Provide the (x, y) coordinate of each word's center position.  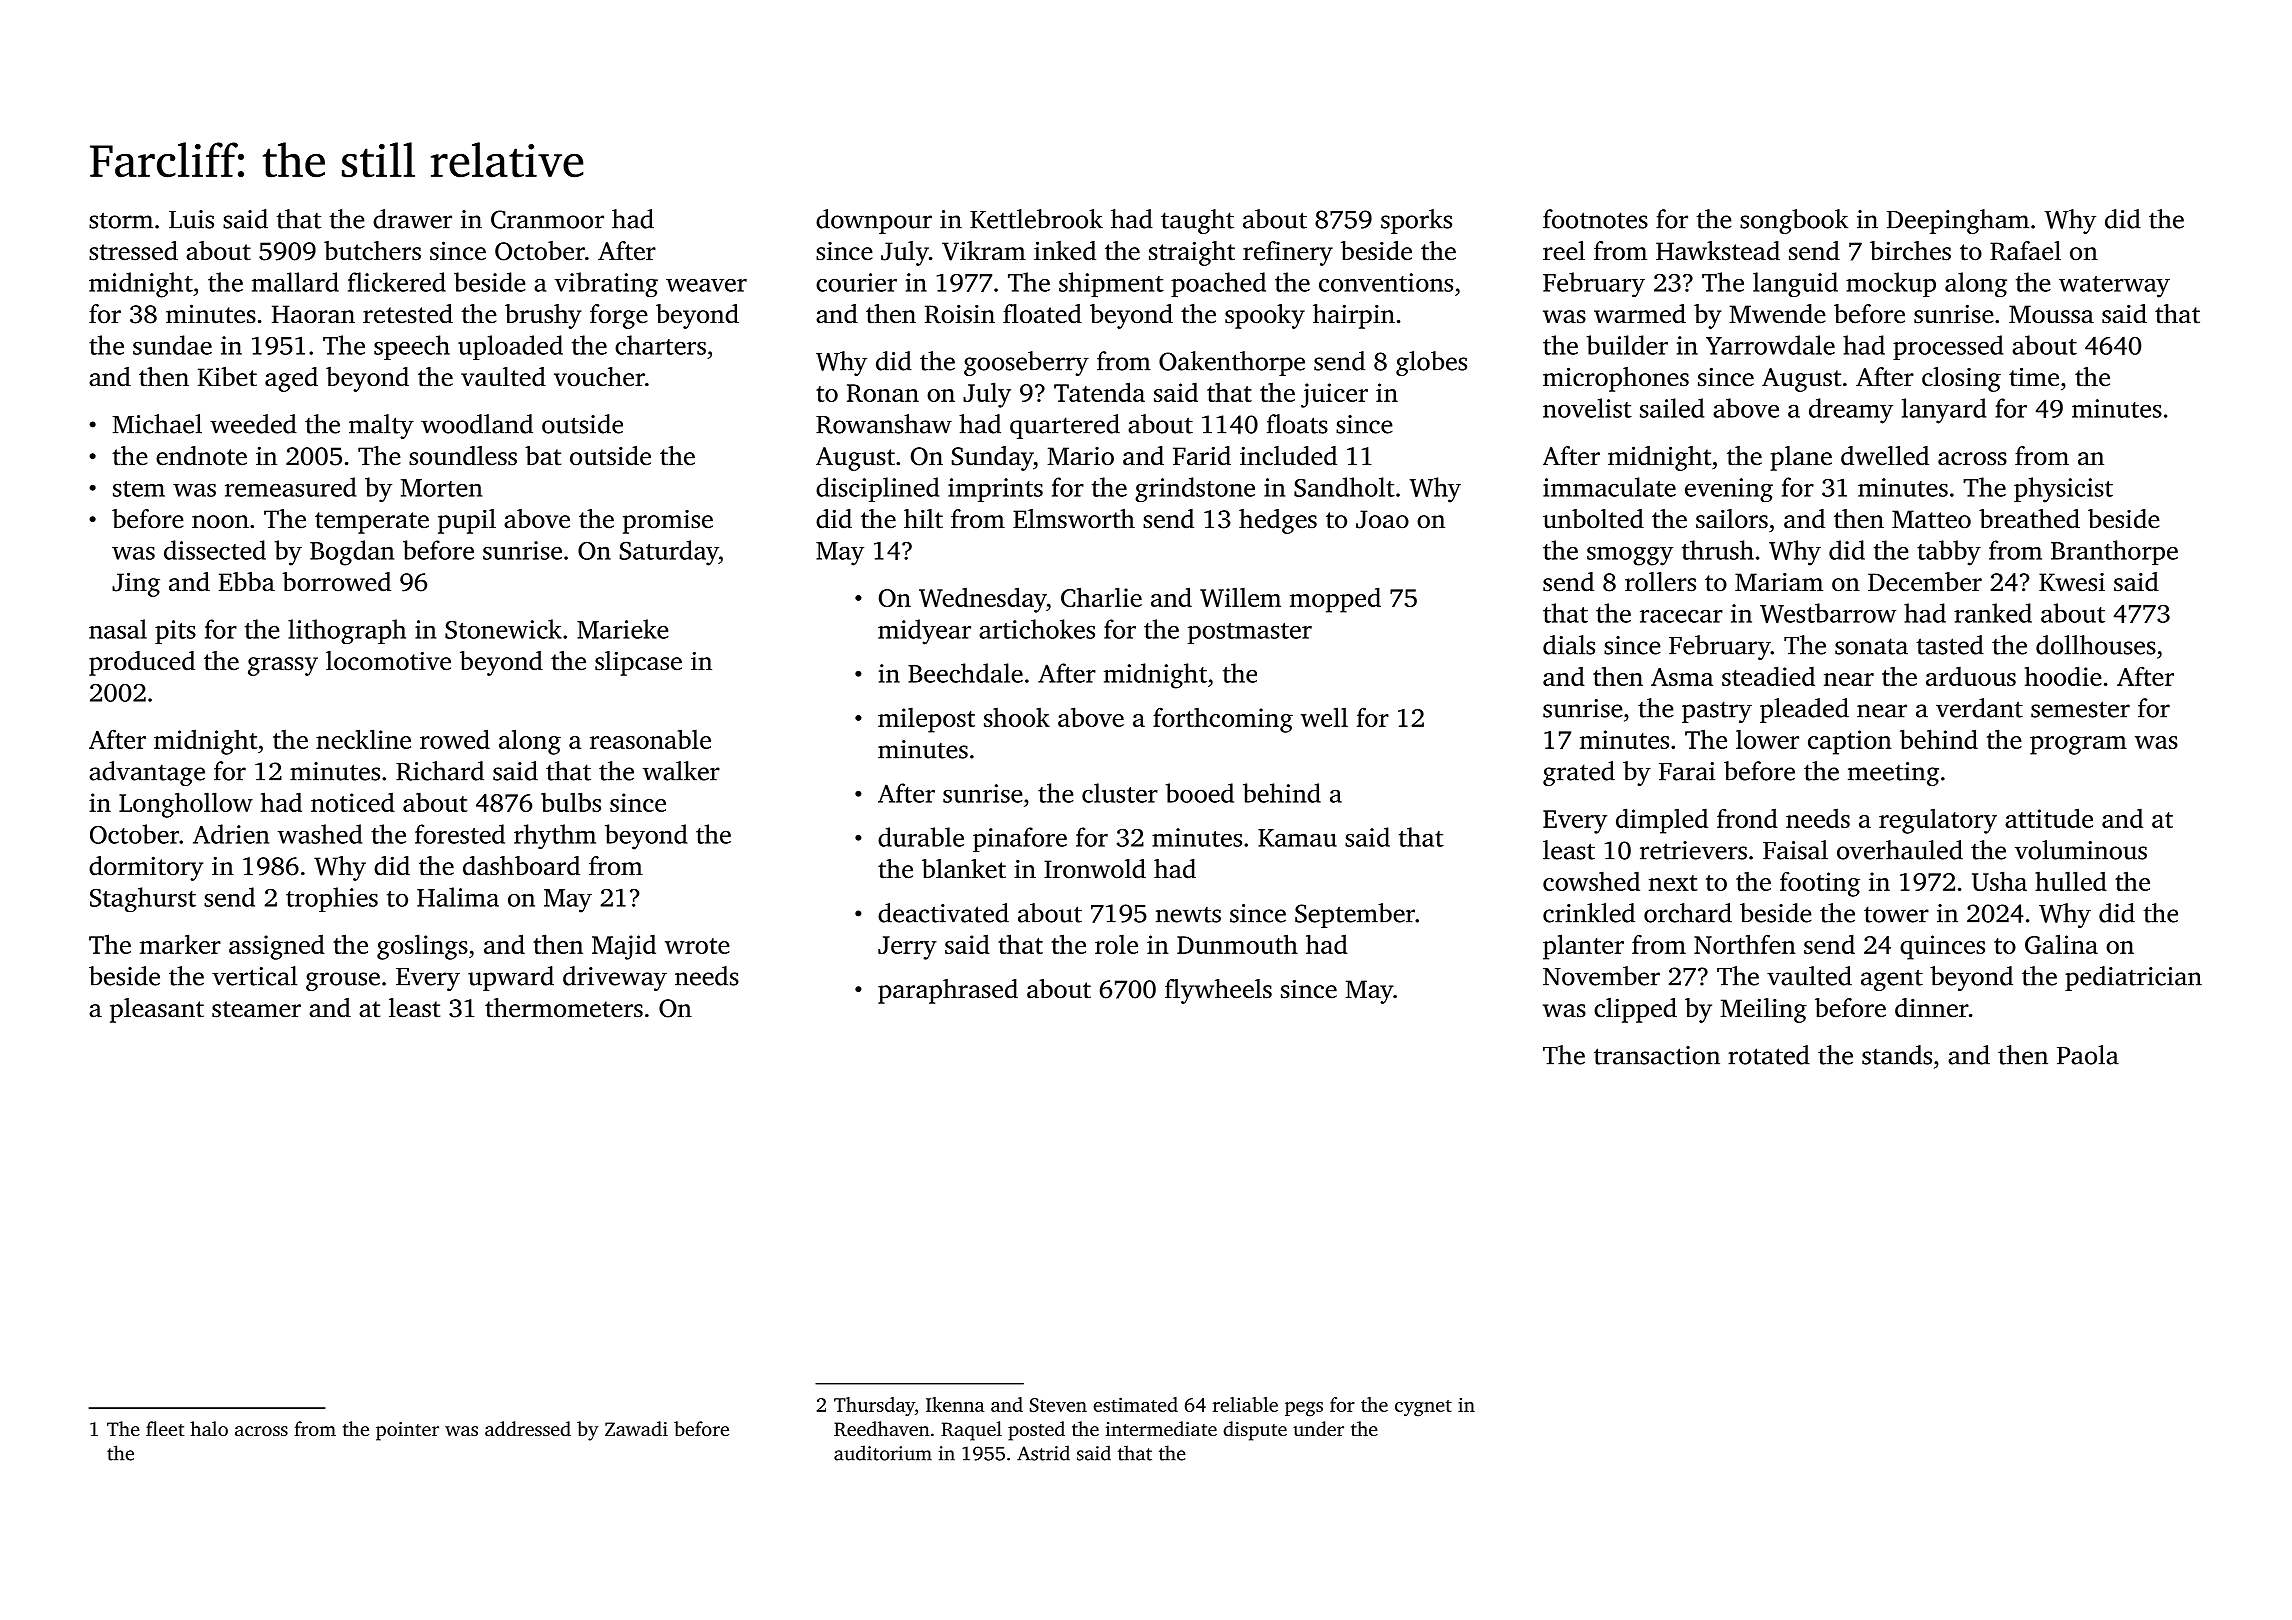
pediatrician (2133, 978)
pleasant (157, 1010)
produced (142, 663)
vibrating (606, 284)
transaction (1657, 1055)
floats (1297, 424)
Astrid (1043, 1453)
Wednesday (983, 600)
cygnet (1423, 1408)
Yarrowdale (1770, 345)
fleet (165, 1428)
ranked (1993, 613)
